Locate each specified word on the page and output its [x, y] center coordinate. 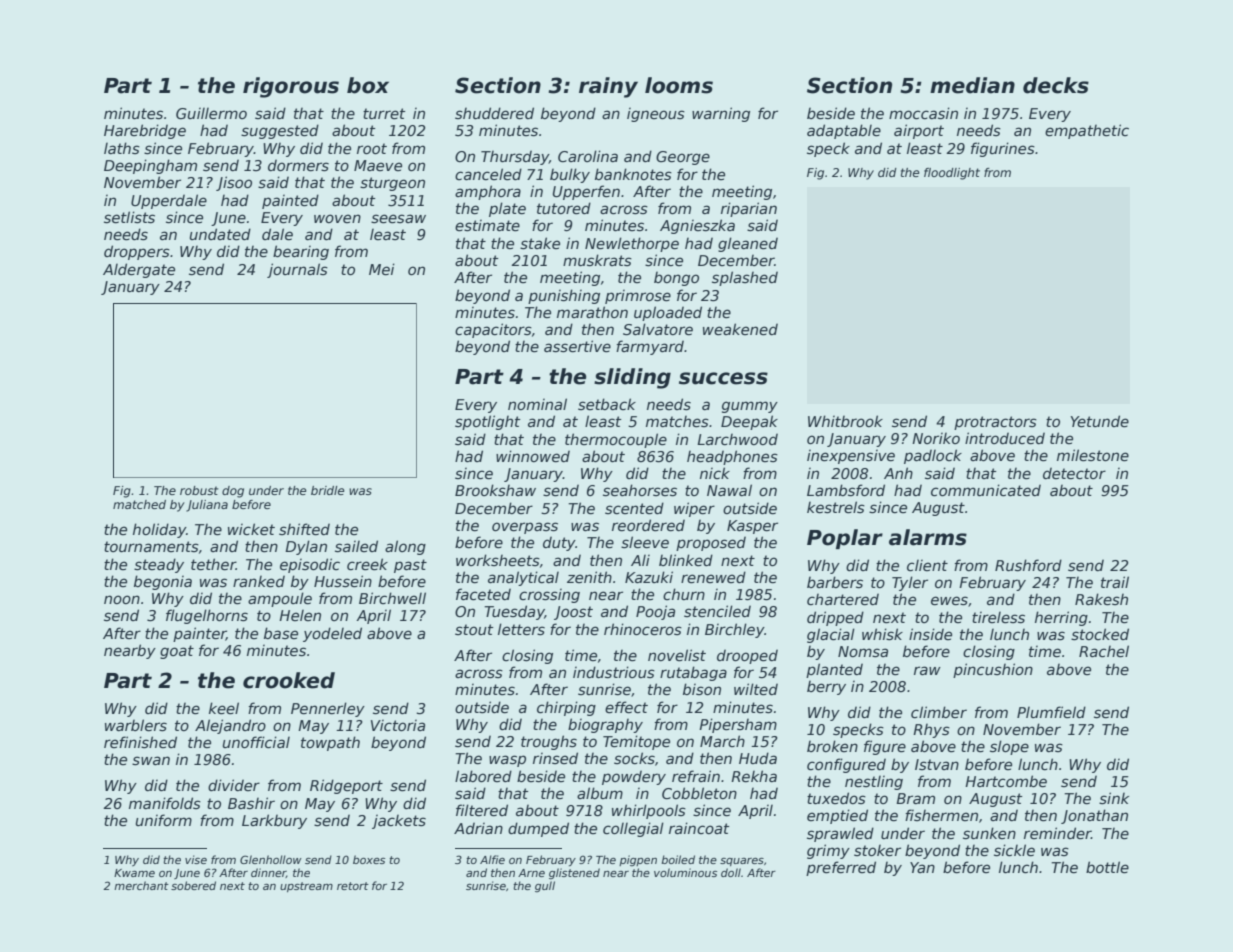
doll [731, 872]
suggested [280, 131]
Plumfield [1051, 712]
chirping [566, 708]
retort [353, 886]
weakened [740, 329]
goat [177, 652]
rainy [608, 87]
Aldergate [139, 270]
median [972, 85]
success [723, 378]
